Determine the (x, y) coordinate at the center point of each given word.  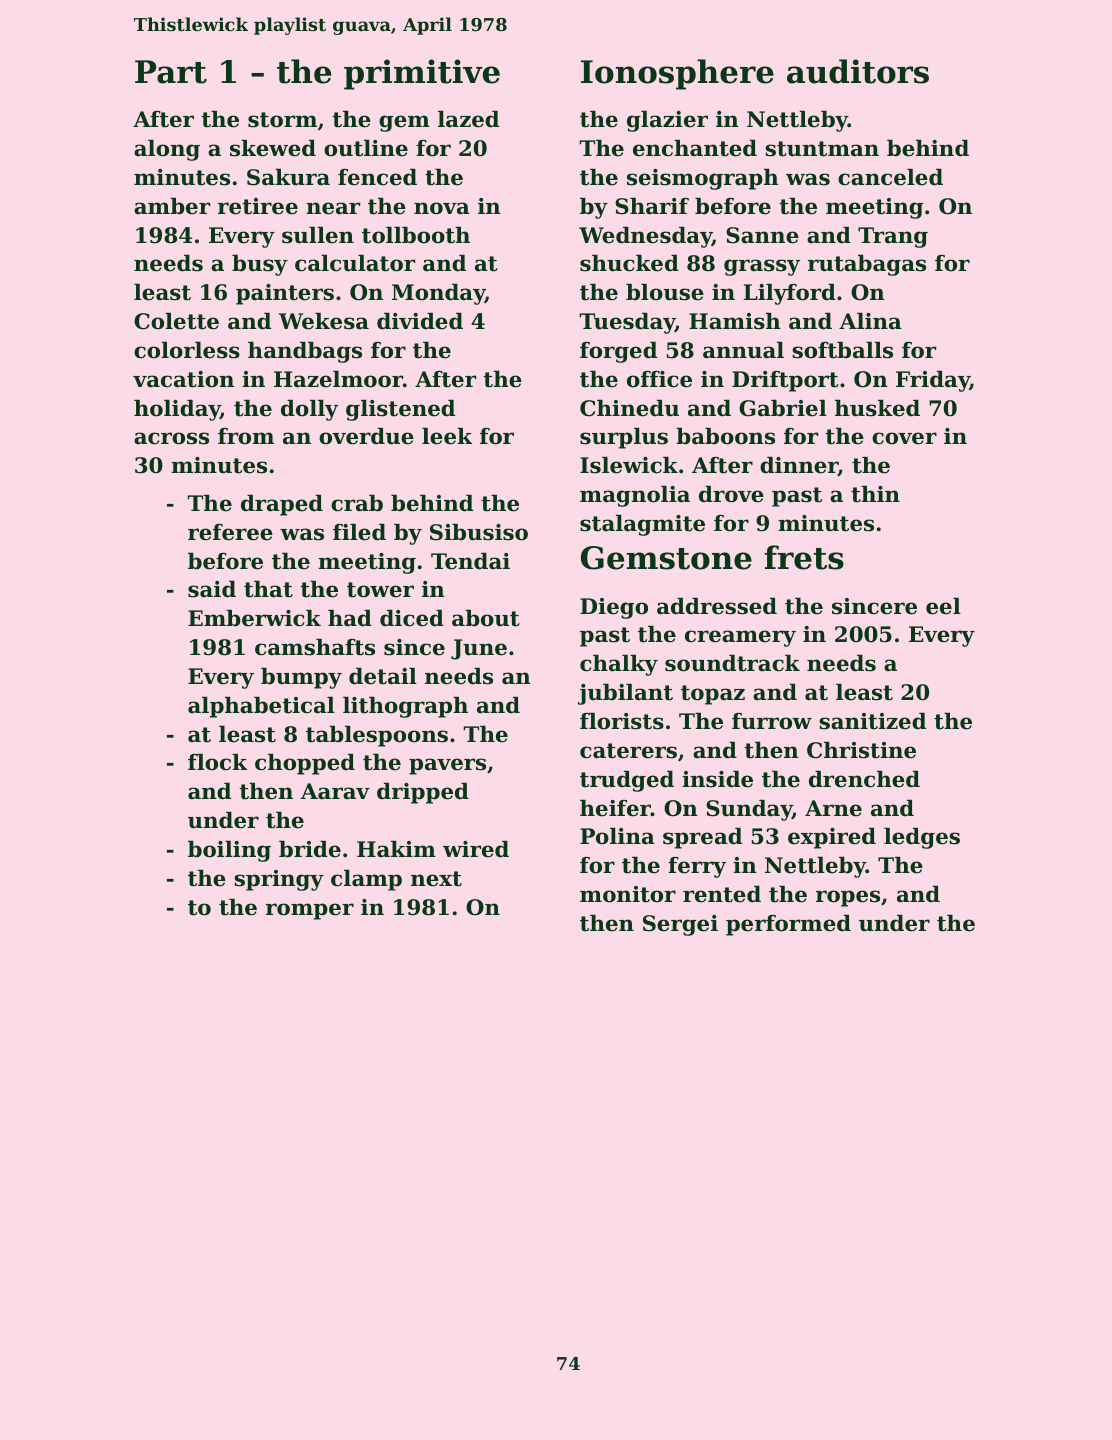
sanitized (872, 721)
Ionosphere (677, 74)
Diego (614, 608)
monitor (628, 894)
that (268, 589)
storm (282, 120)
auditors (858, 71)
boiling (229, 851)
